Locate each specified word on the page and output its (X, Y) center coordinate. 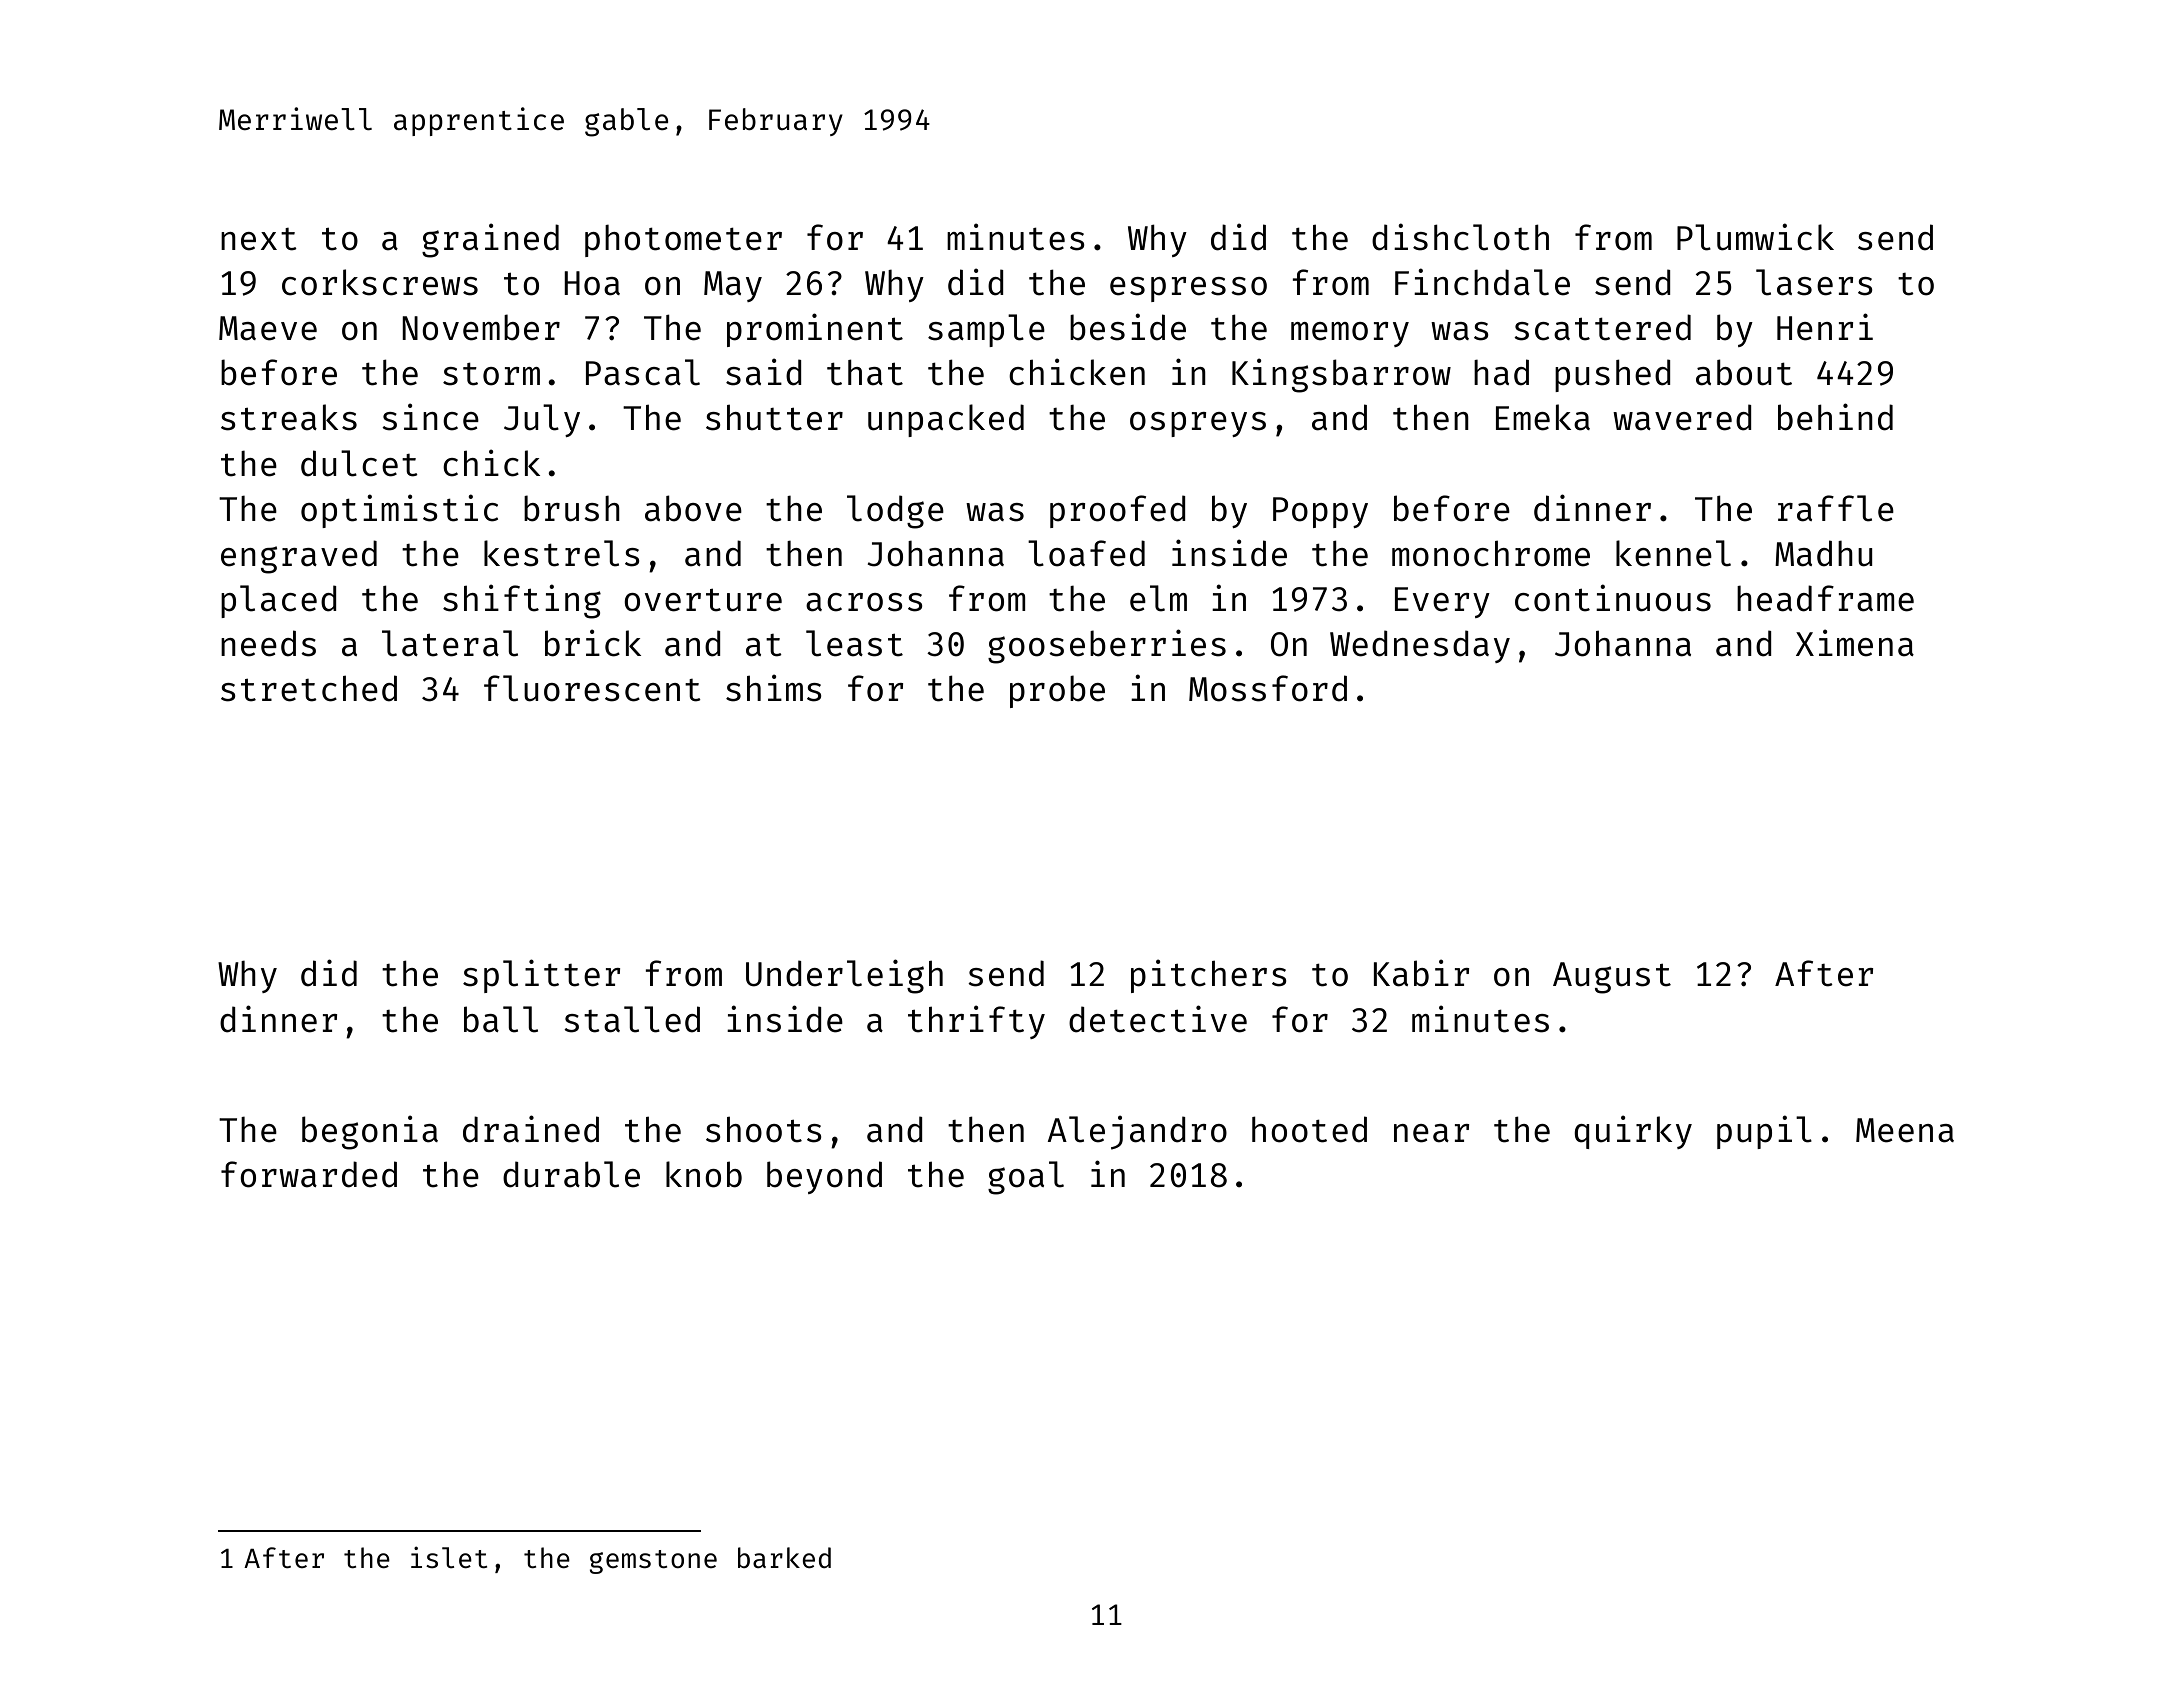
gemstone (653, 1562)
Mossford (1268, 688)
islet (449, 1557)
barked (784, 1557)
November (481, 327)
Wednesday (1420, 646)
